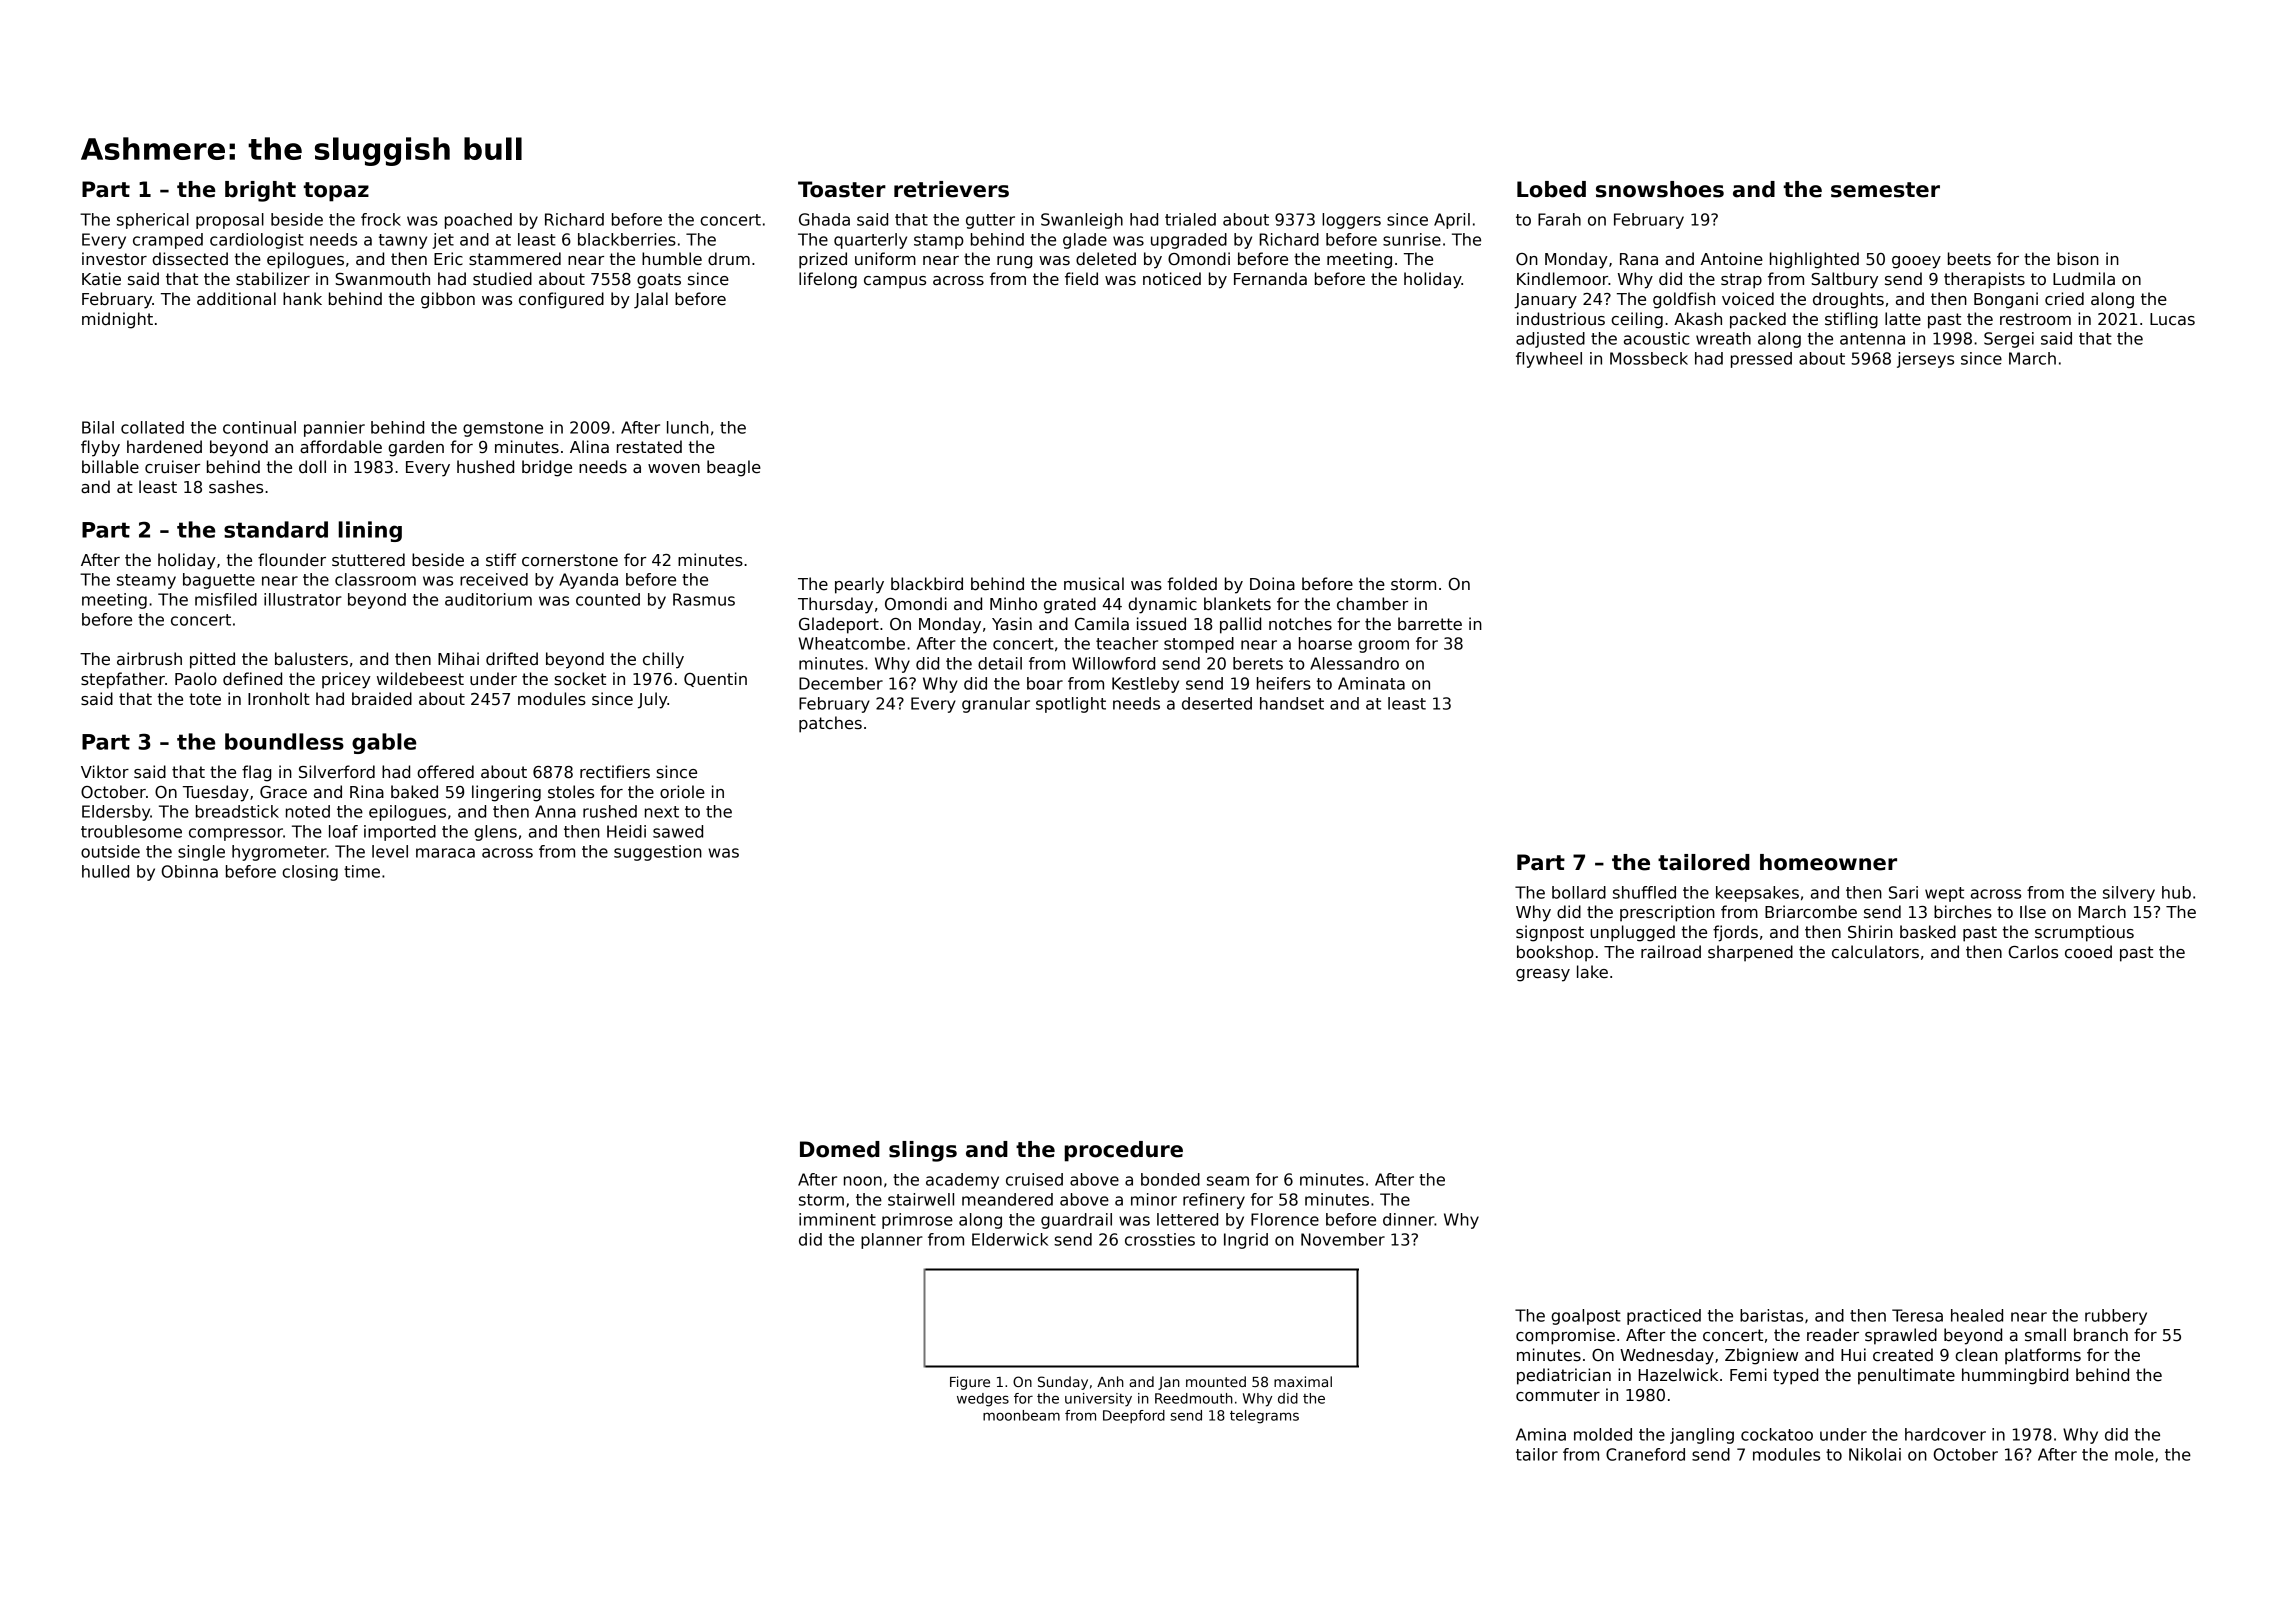 The width and height of the document is (2282, 1614). What do you see at coordinates (1430, 624) in the document?
I see `barrette` at bounding box center [1430, 624].
